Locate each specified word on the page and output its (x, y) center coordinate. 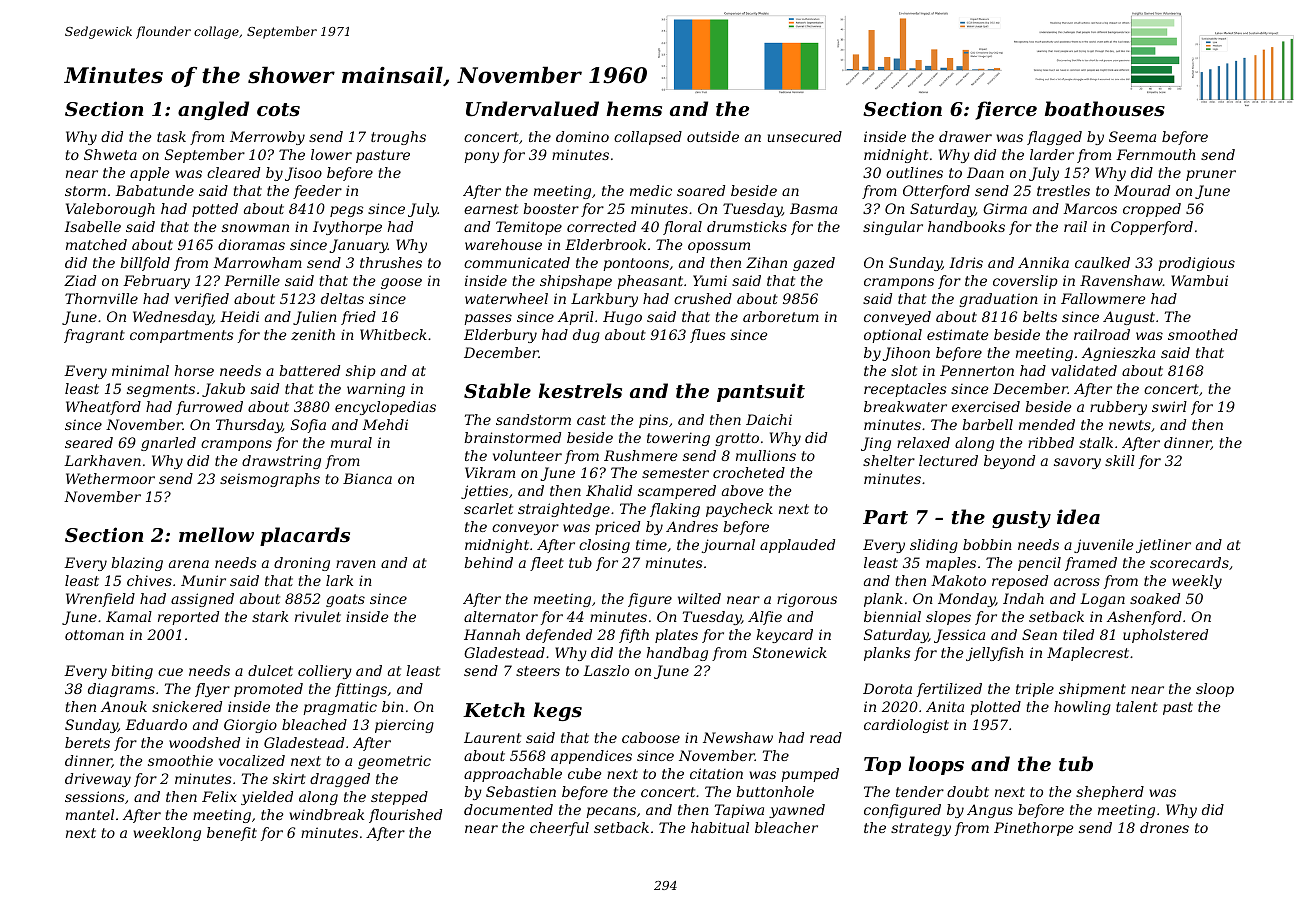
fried (358, 318)
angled (213, 110)
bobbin (987, 544)
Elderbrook (605, 244)
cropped (1152, 210)
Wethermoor (110, 478)
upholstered (1165, 636)
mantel (90, 814)
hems (634, 108)
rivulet (318, 616)
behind (488, 562)
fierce (1006, 110)
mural (351, 442)
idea (1078, 516)
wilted (699, 598)
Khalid (609, 490)
